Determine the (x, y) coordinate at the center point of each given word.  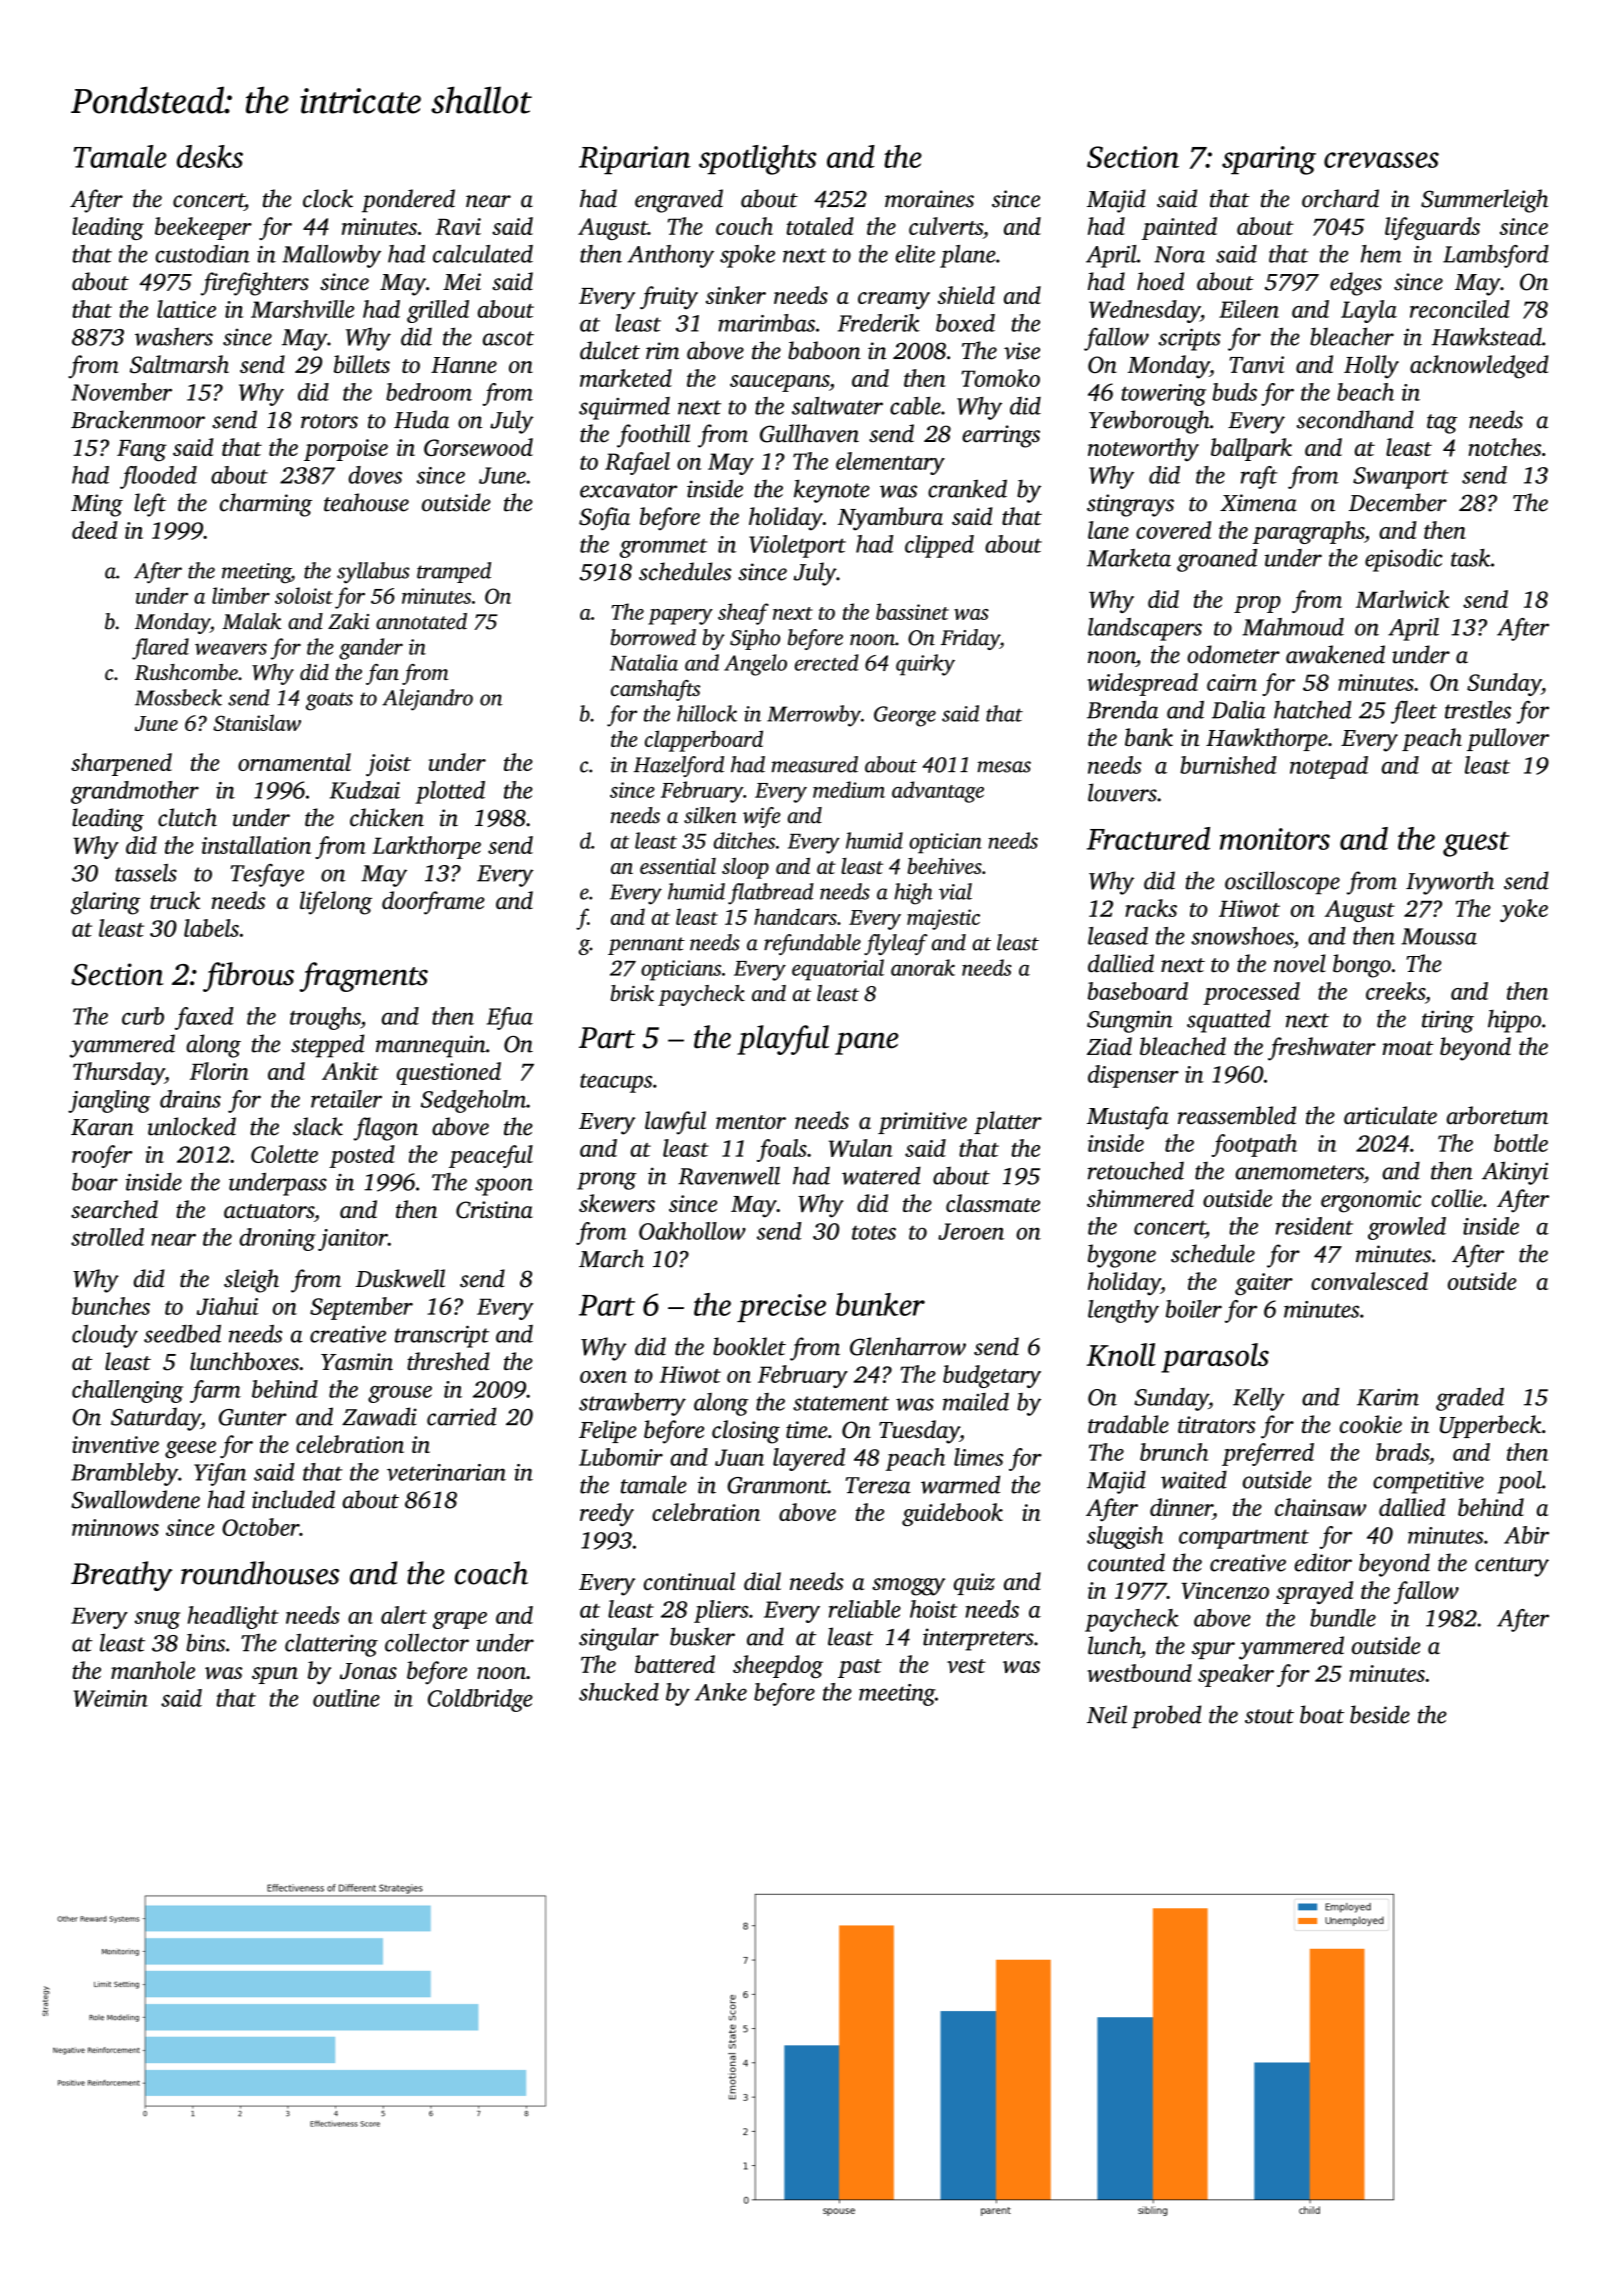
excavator (628, 490)
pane (866, 1043)
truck (175, 900)
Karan (102, 1127)
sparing (1269, 160)
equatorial (838, 970)
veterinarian (446, 1472)
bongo (1362, 966)
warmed (960, 1484)
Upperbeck (1490, 1426)
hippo (1514, 1021)
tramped (454, 572)
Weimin (111, 1698)
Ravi (458, 226)
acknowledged (1479, 367)
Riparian (635, 160)
